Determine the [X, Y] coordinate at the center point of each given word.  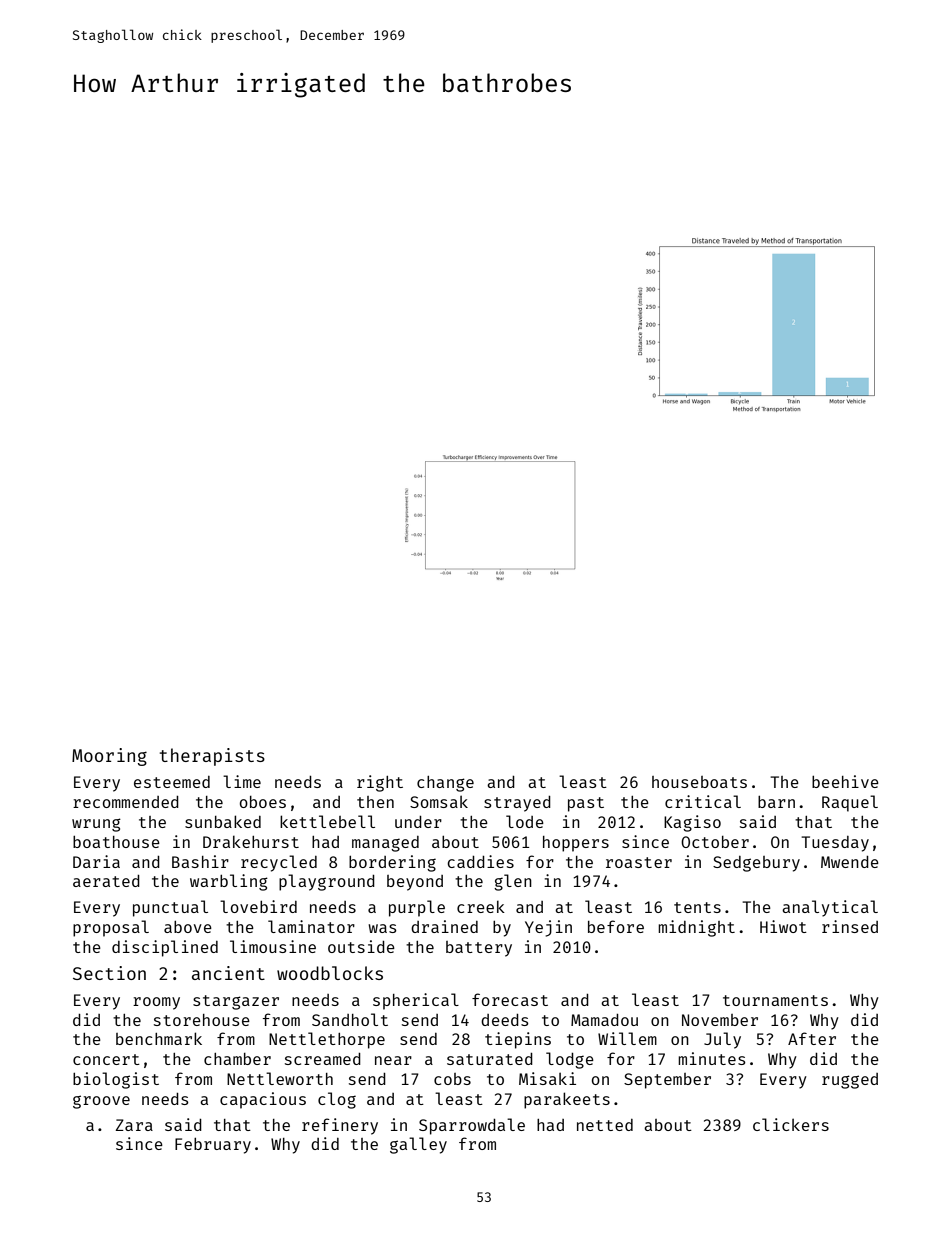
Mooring [109, 757]
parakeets [567, 1100]
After [812, 1038]
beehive [845, 781]
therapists [212, 757]
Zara [134, 1125]
